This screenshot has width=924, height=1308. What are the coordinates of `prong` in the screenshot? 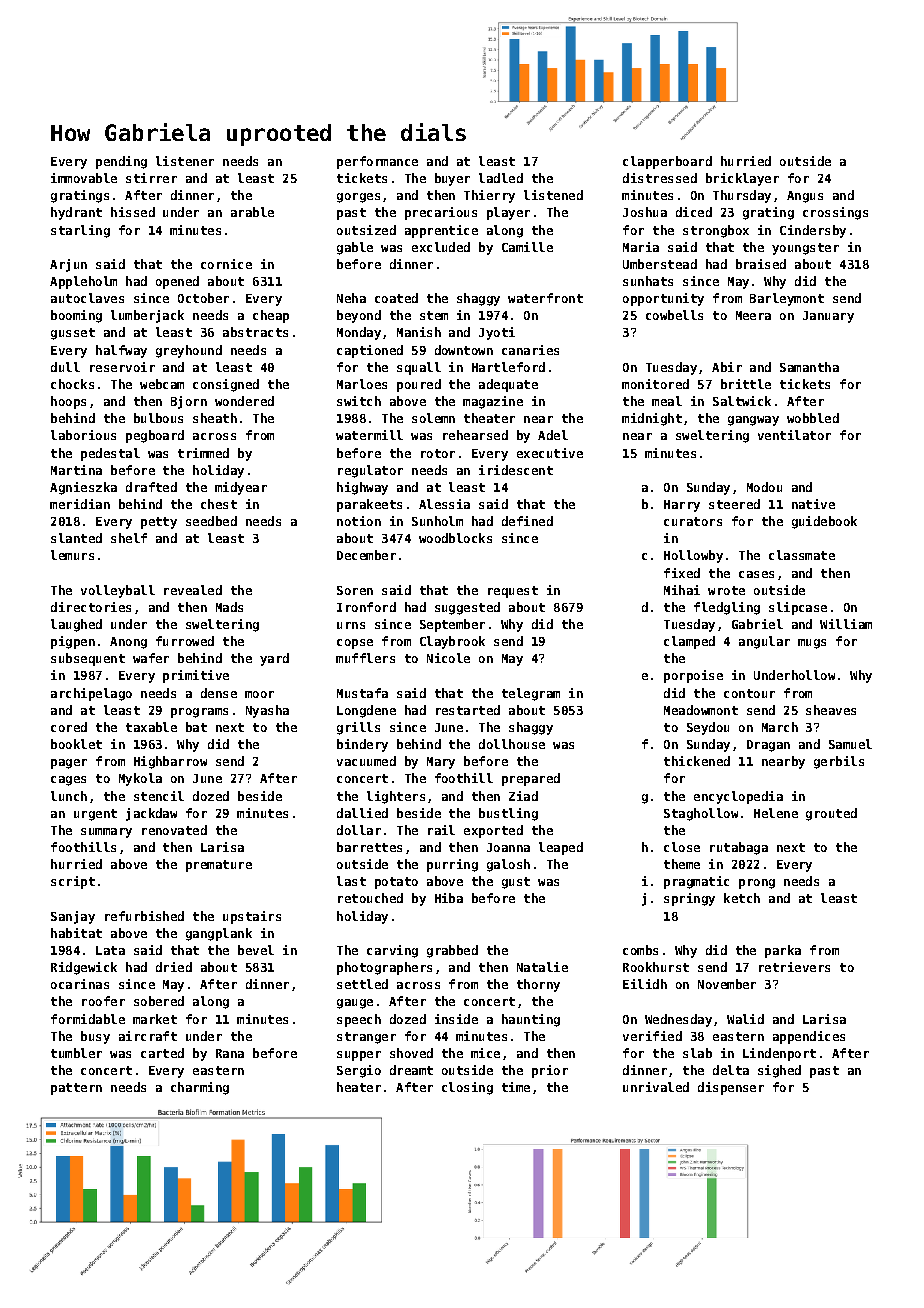 It's located at (757, 884).
